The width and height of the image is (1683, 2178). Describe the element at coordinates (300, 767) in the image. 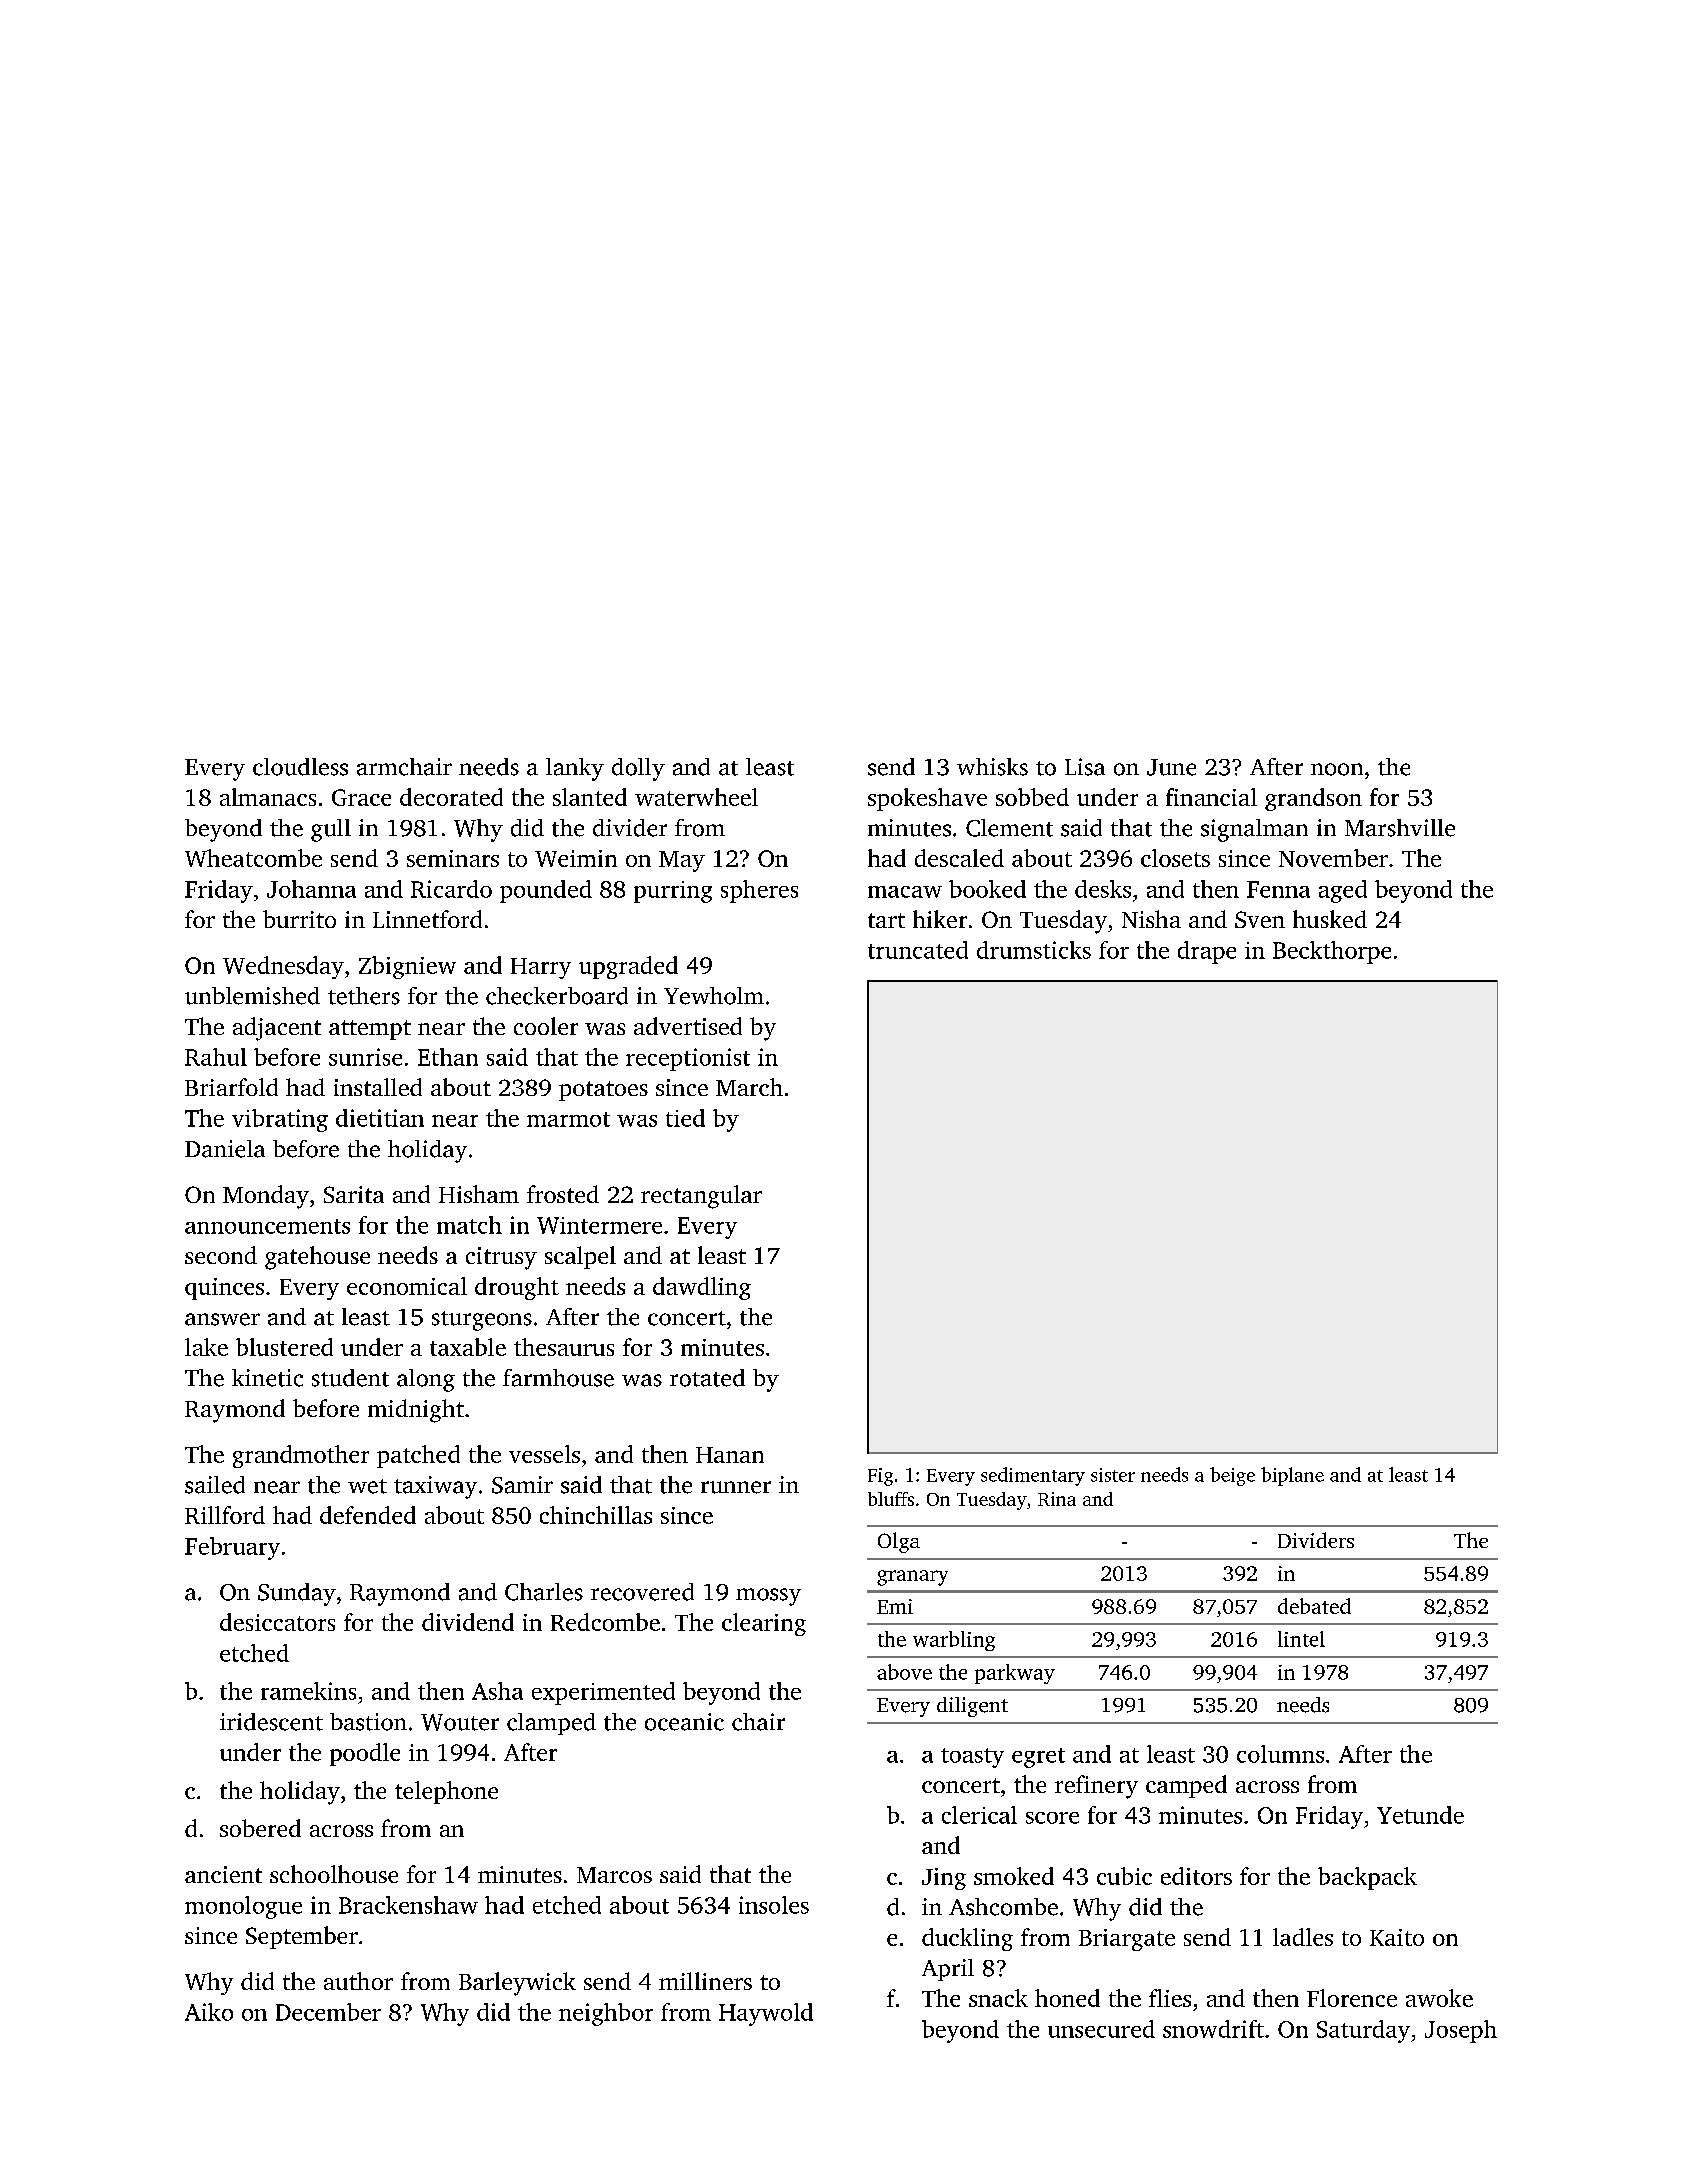

I see `cloudless` at that location.
